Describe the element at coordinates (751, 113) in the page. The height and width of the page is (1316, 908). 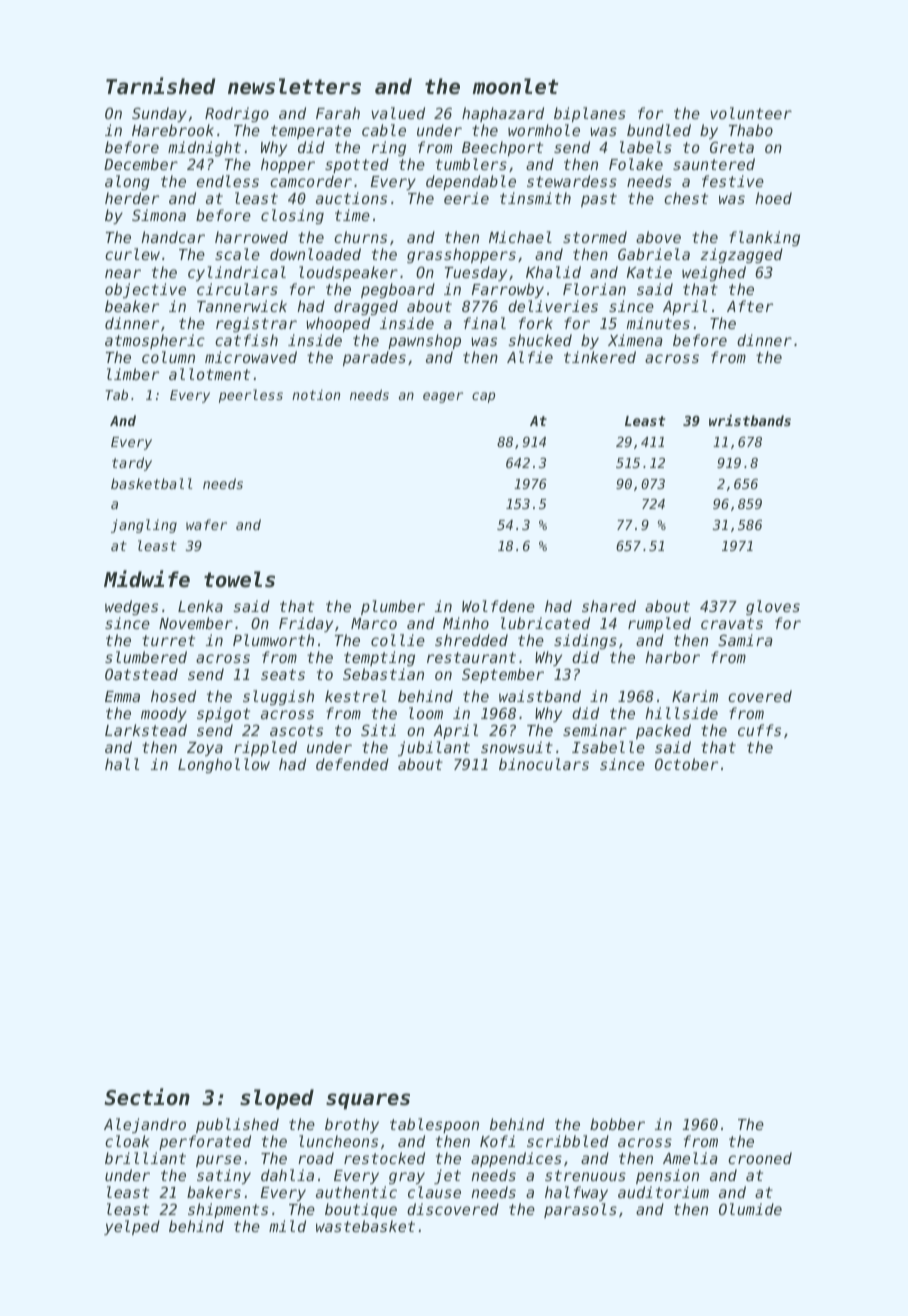
I see `volunteer` at that location.
